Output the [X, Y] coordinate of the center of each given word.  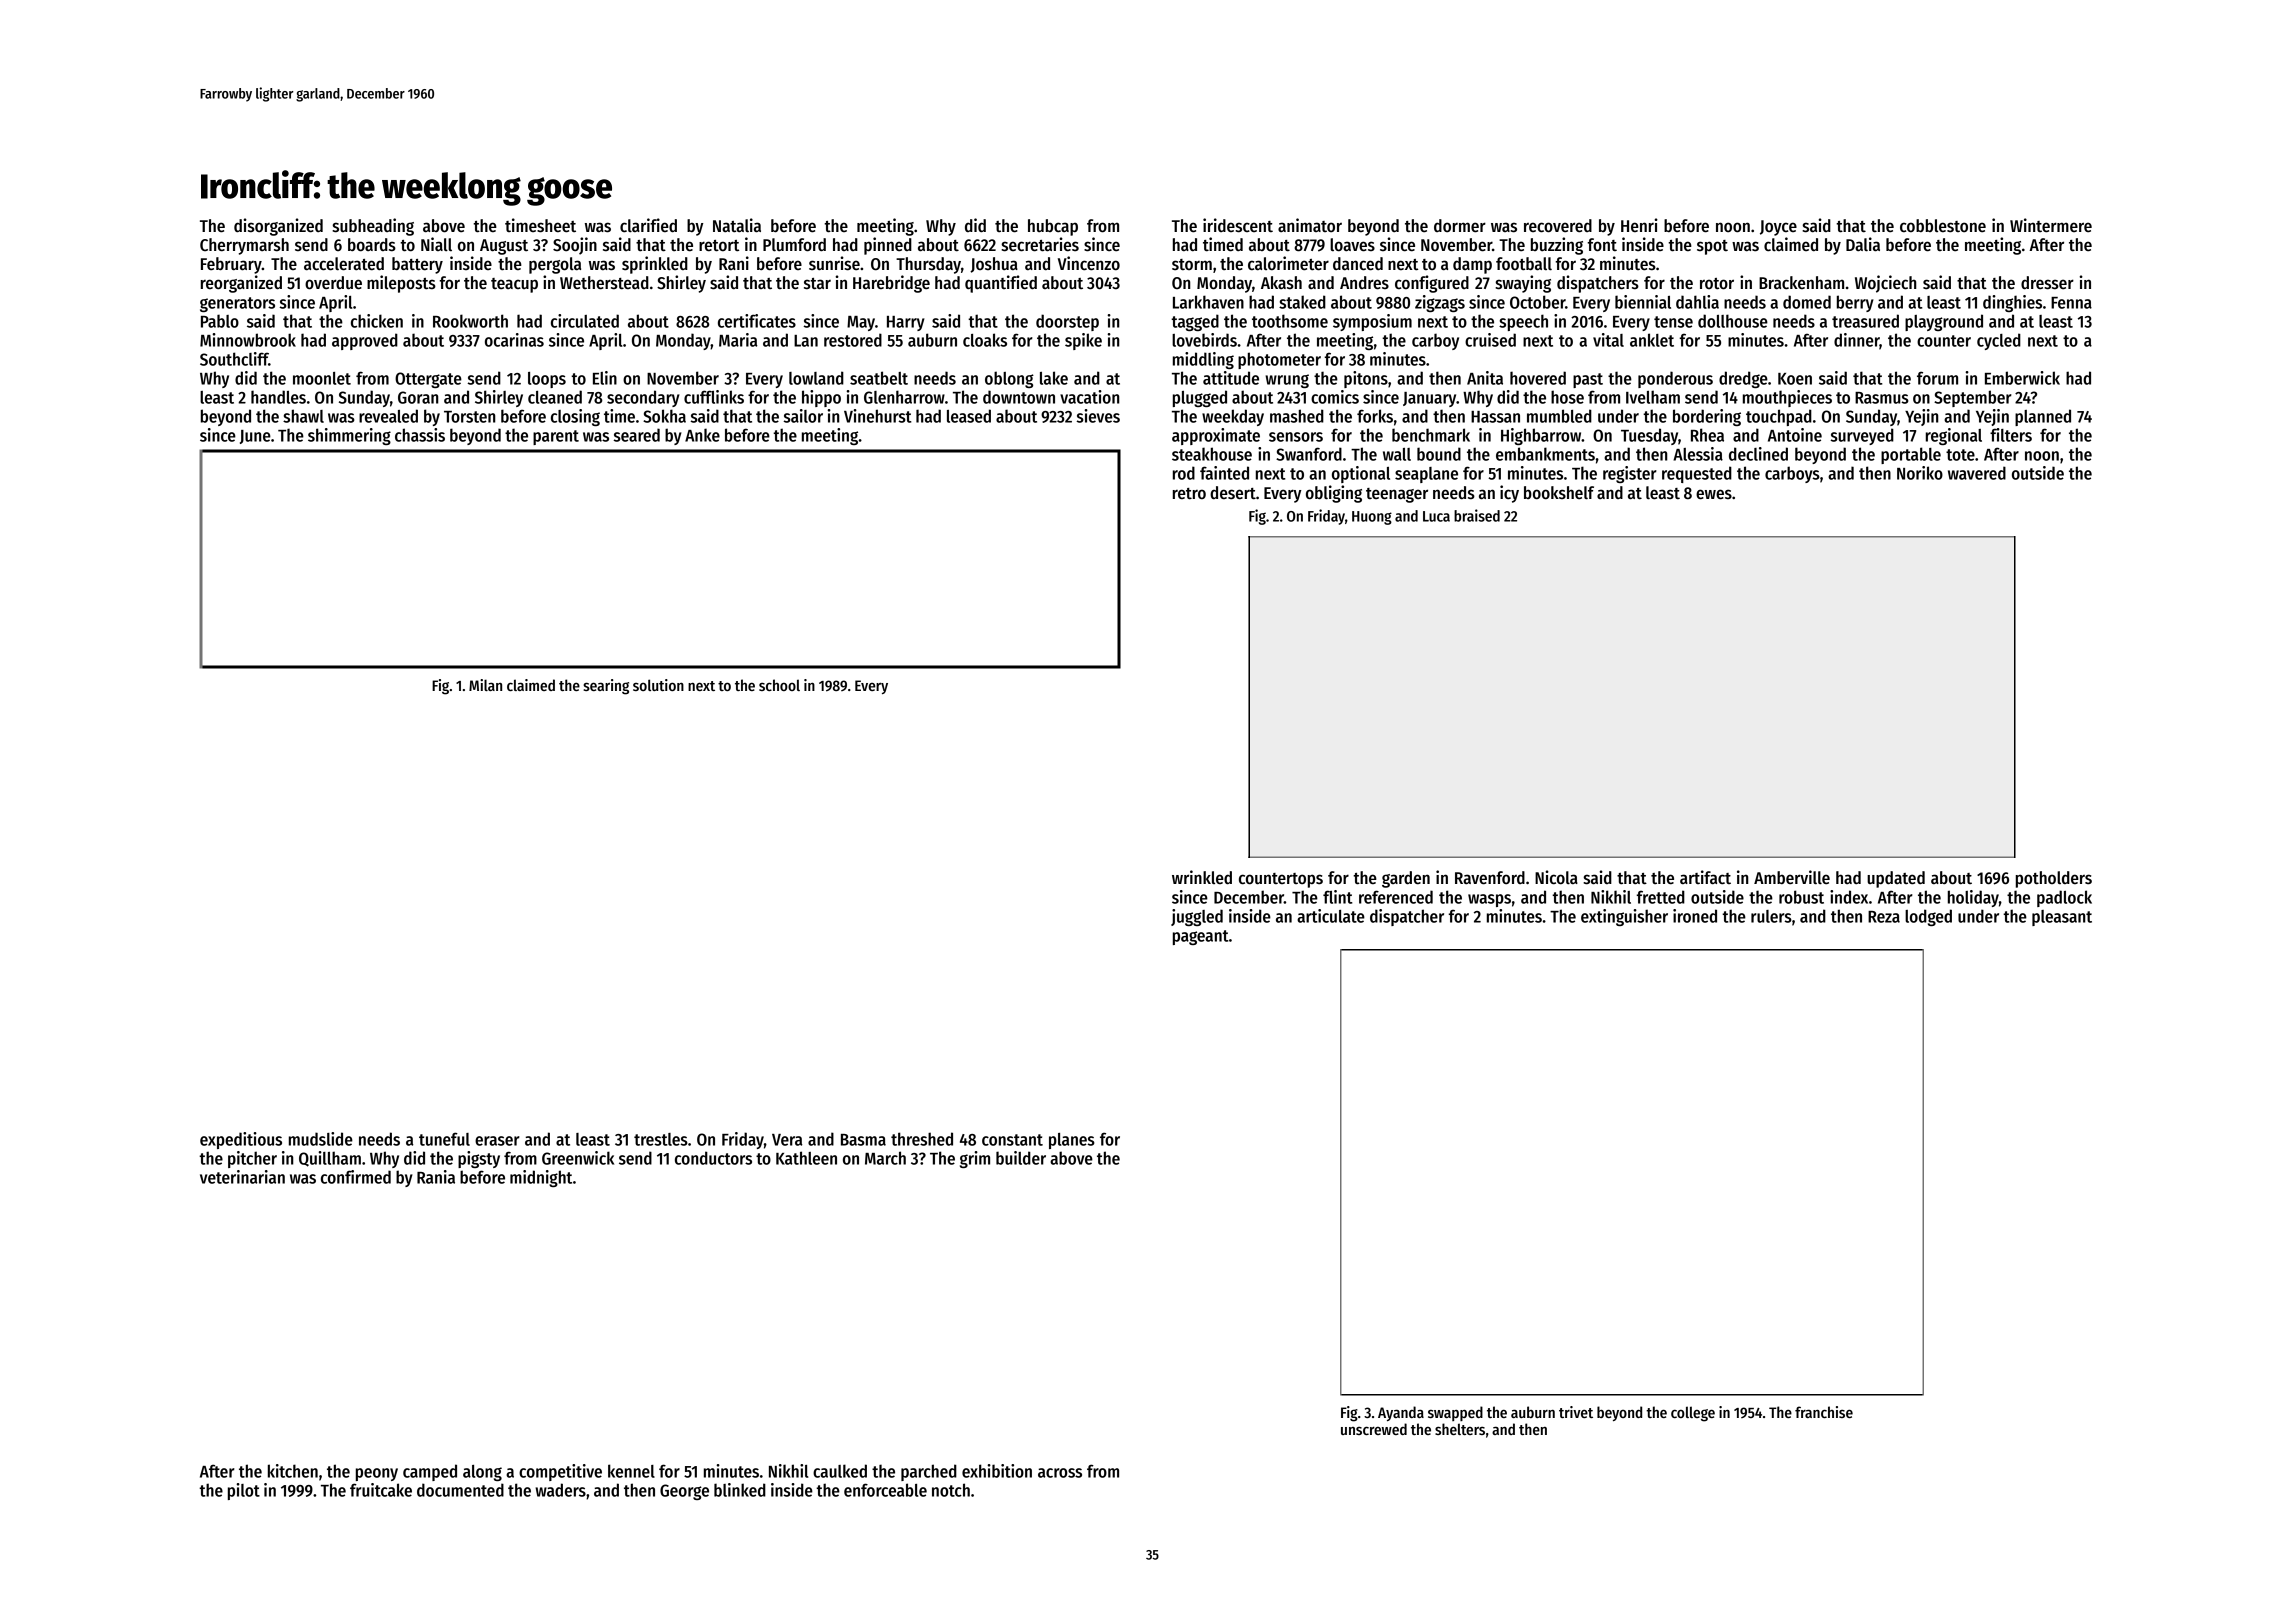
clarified [648, 225]
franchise [1824, 1412]
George [684, 1492]
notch [951, 1490]
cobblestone [1943, 226]
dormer [1460, 226]
